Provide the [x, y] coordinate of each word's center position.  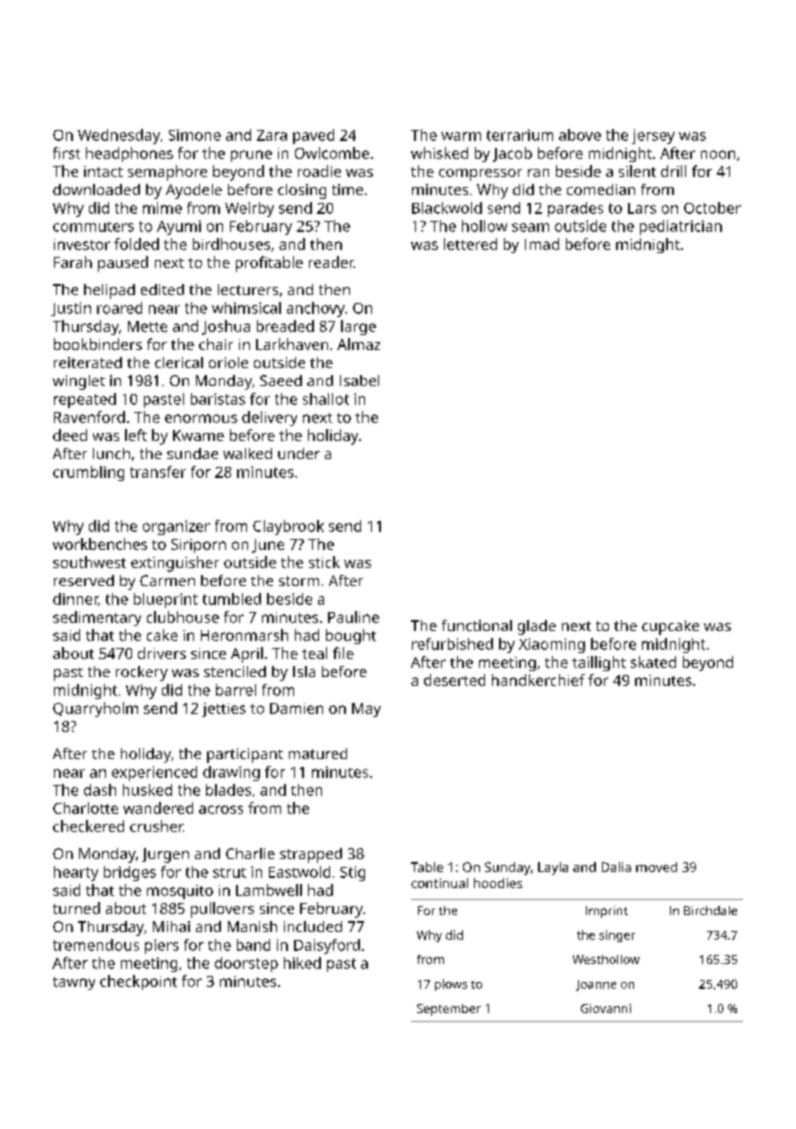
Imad [542, 244]
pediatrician [681, 227]
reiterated [88, 362]
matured [318, 753]
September [449, 1010]
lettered [470, 244]
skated [653, 662]
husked [147, 790]
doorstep [246, 964]
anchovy [316, 309]
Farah [73, 262]
